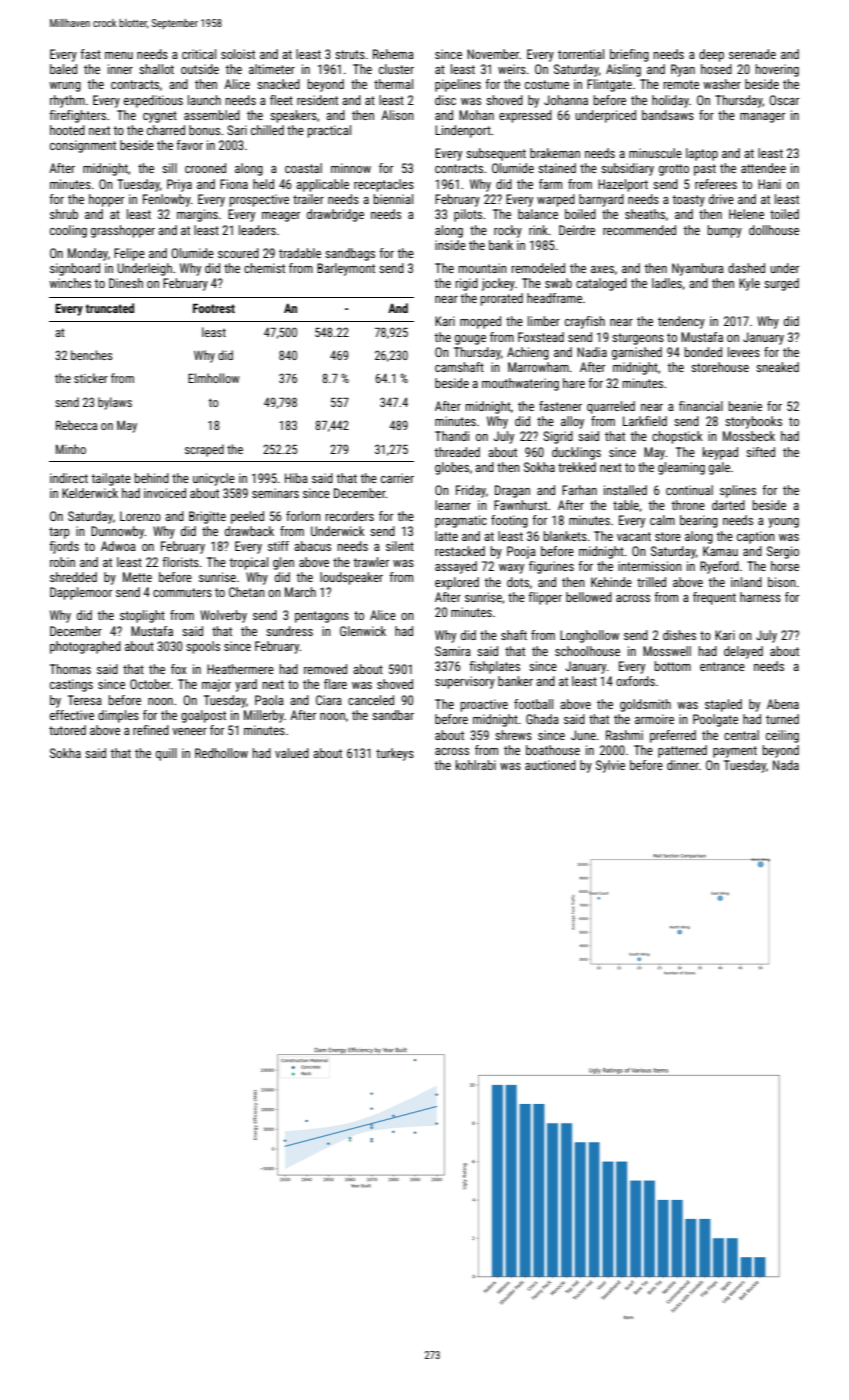 The width and height of the document is (849, 1400). I want to click on Rehema, so click(393, 54).
